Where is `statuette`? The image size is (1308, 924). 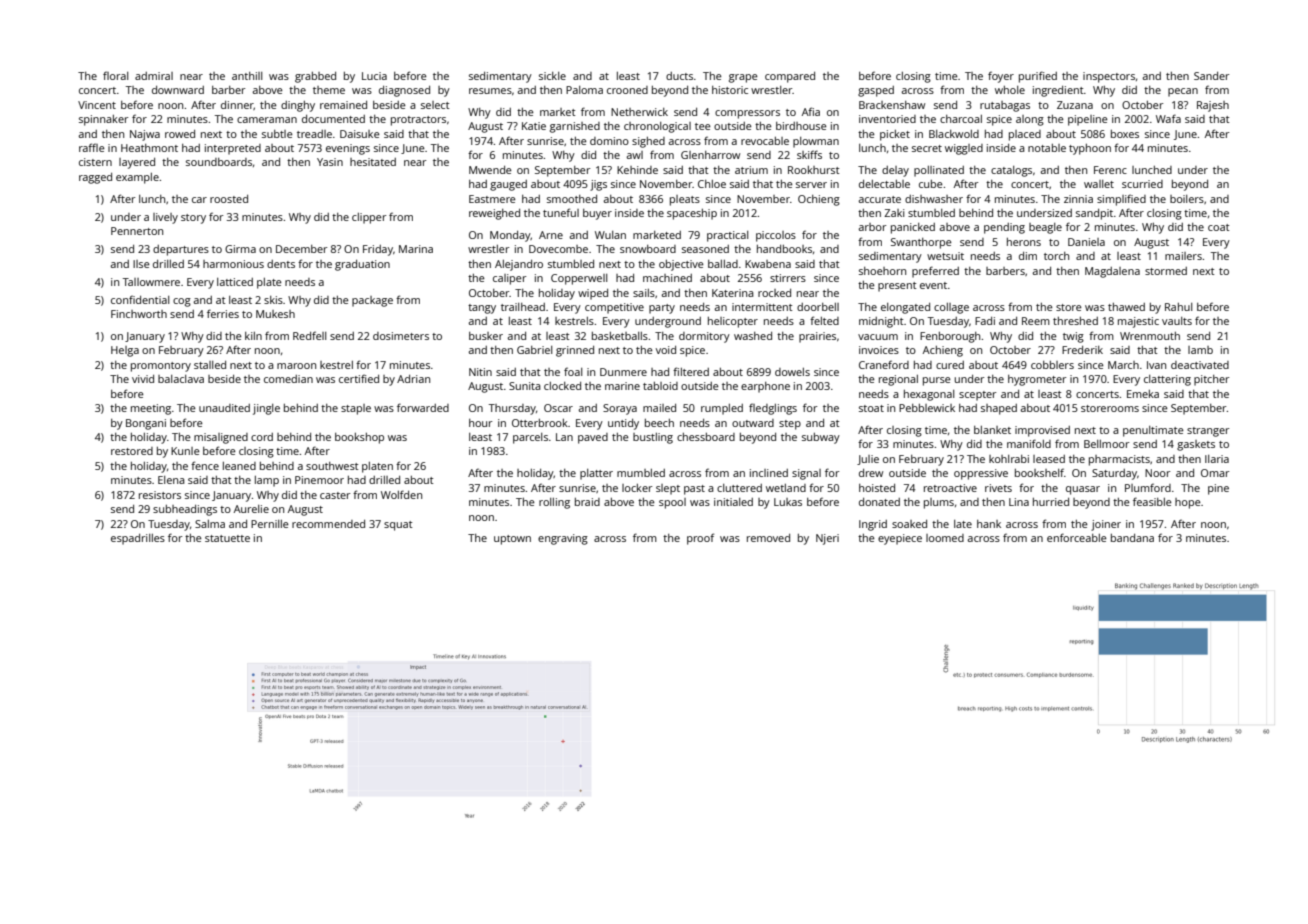
statuette is located at coordinates (227, 538).
